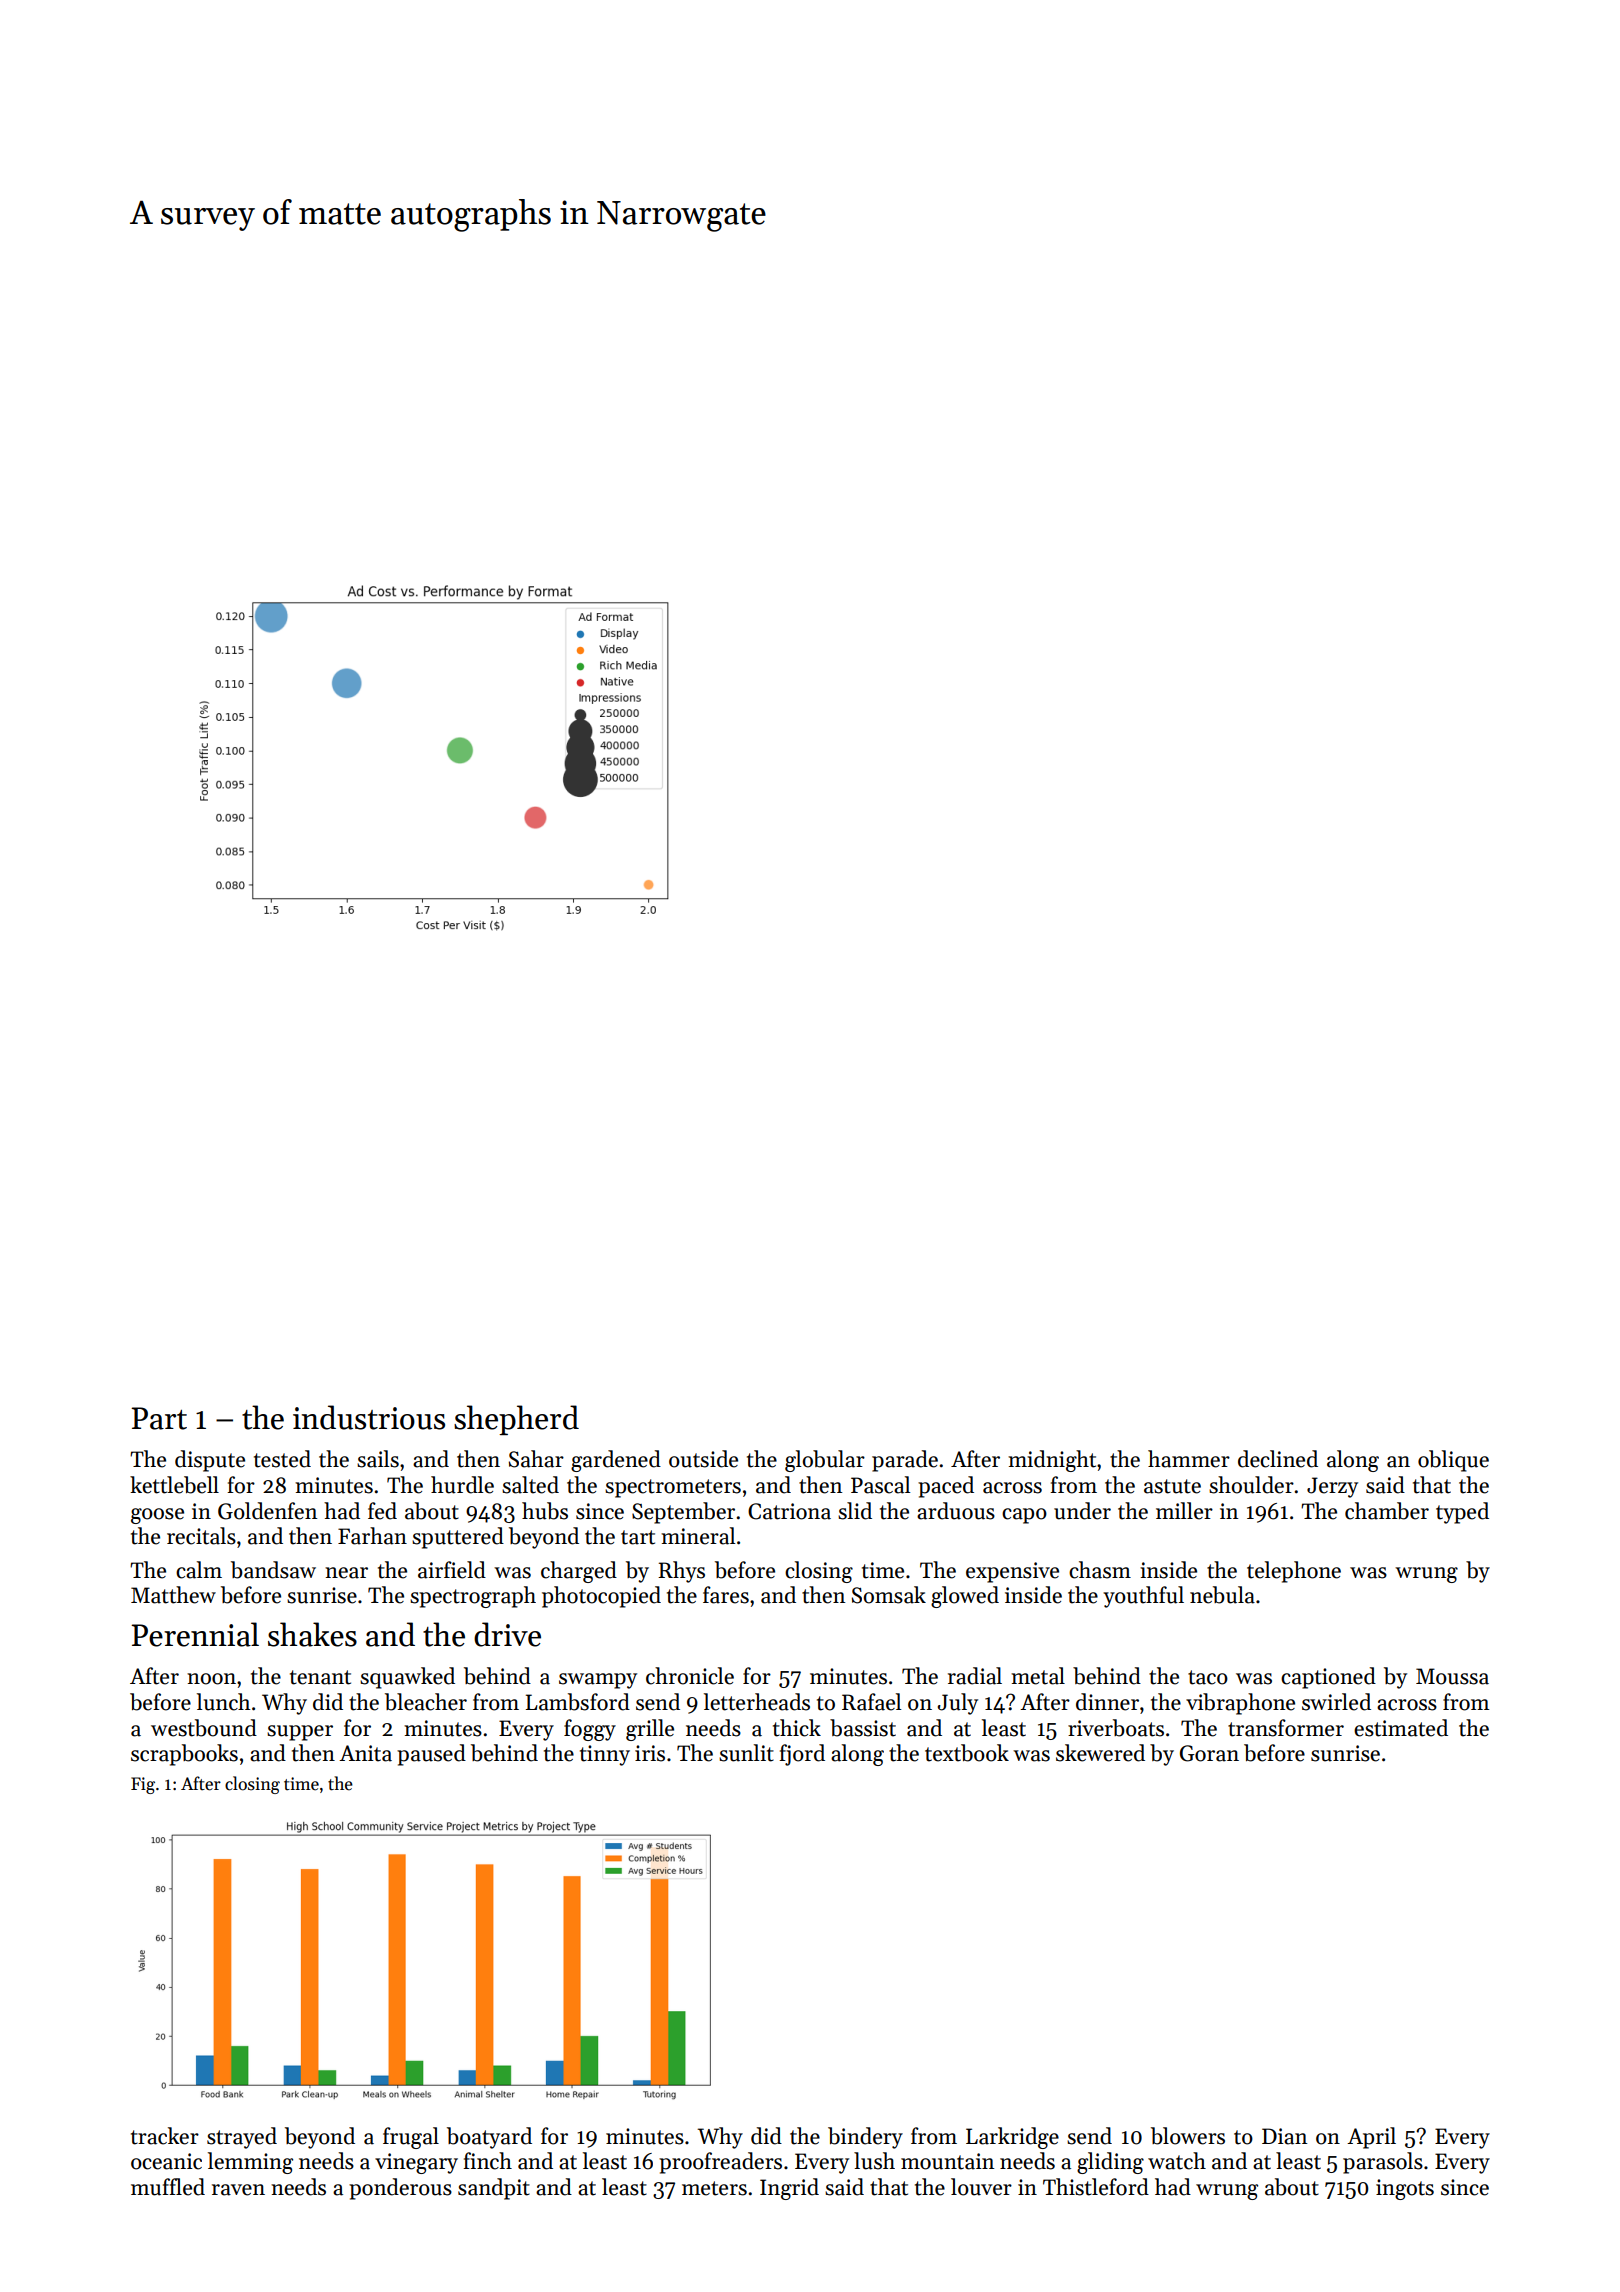 The image size is (1620, 2292). I want to click on estimated, so click(1401, 1728).
